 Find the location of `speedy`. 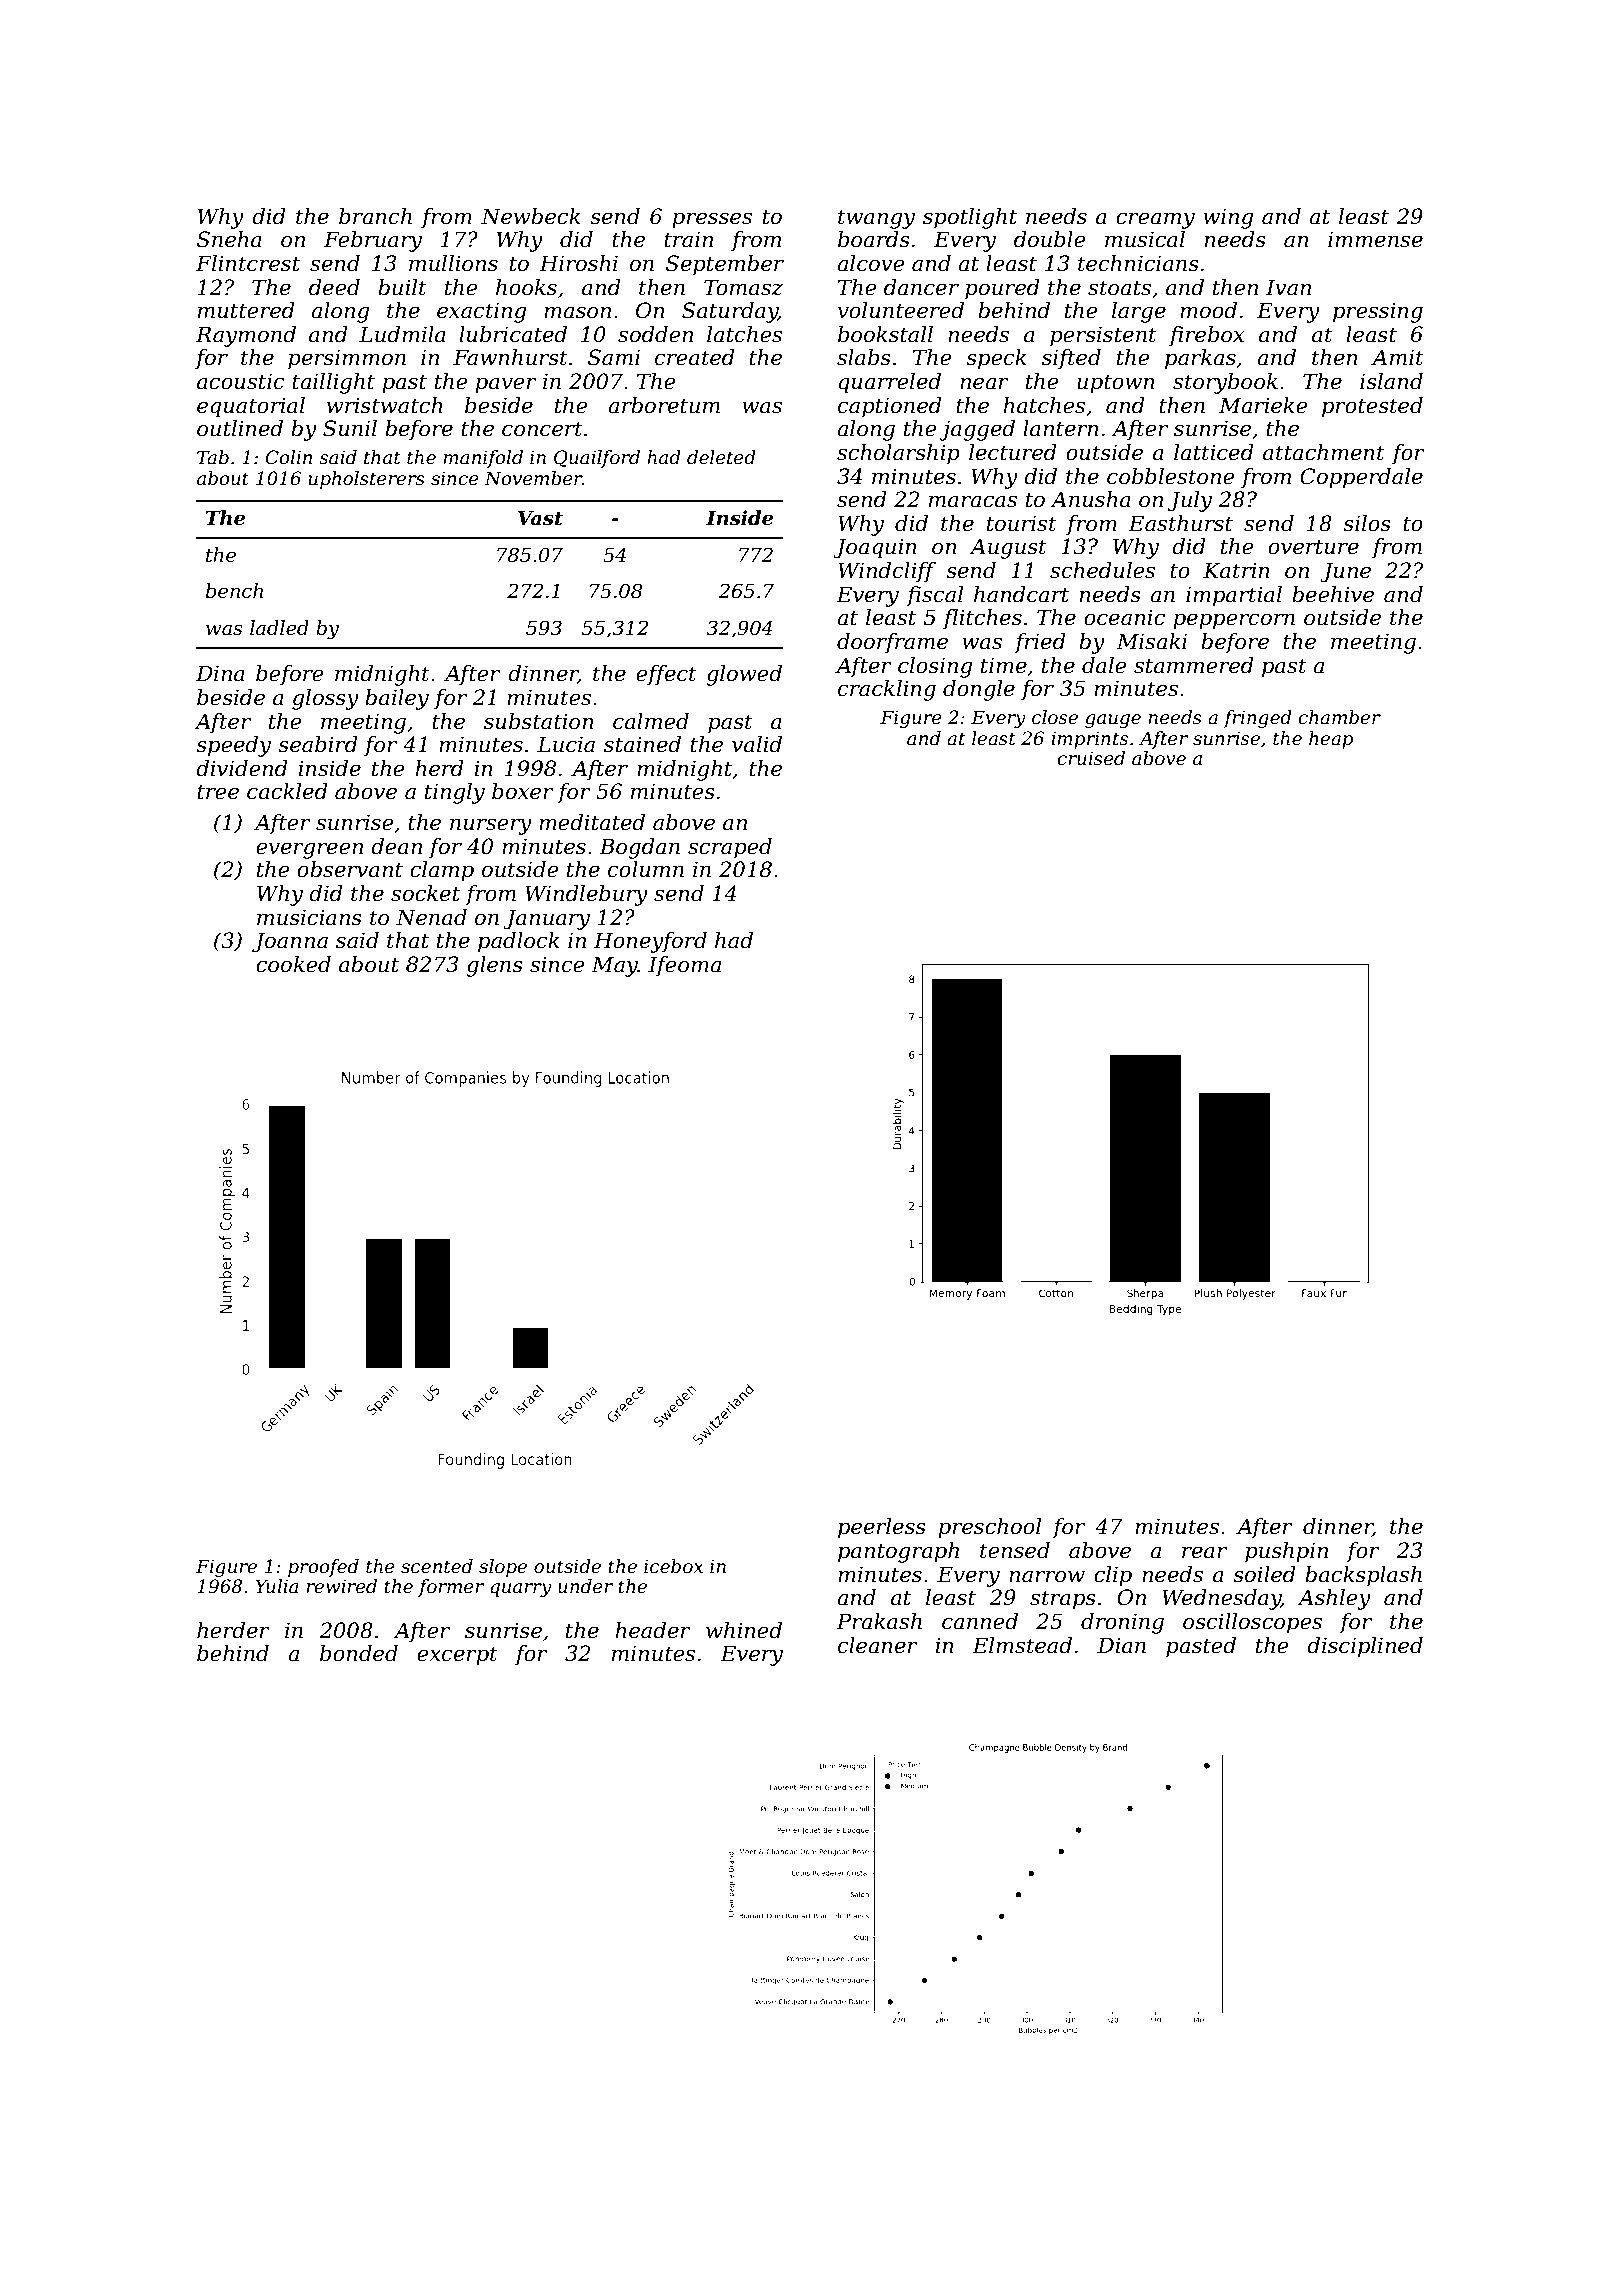

speedy is located at coordinates (233, 746).
